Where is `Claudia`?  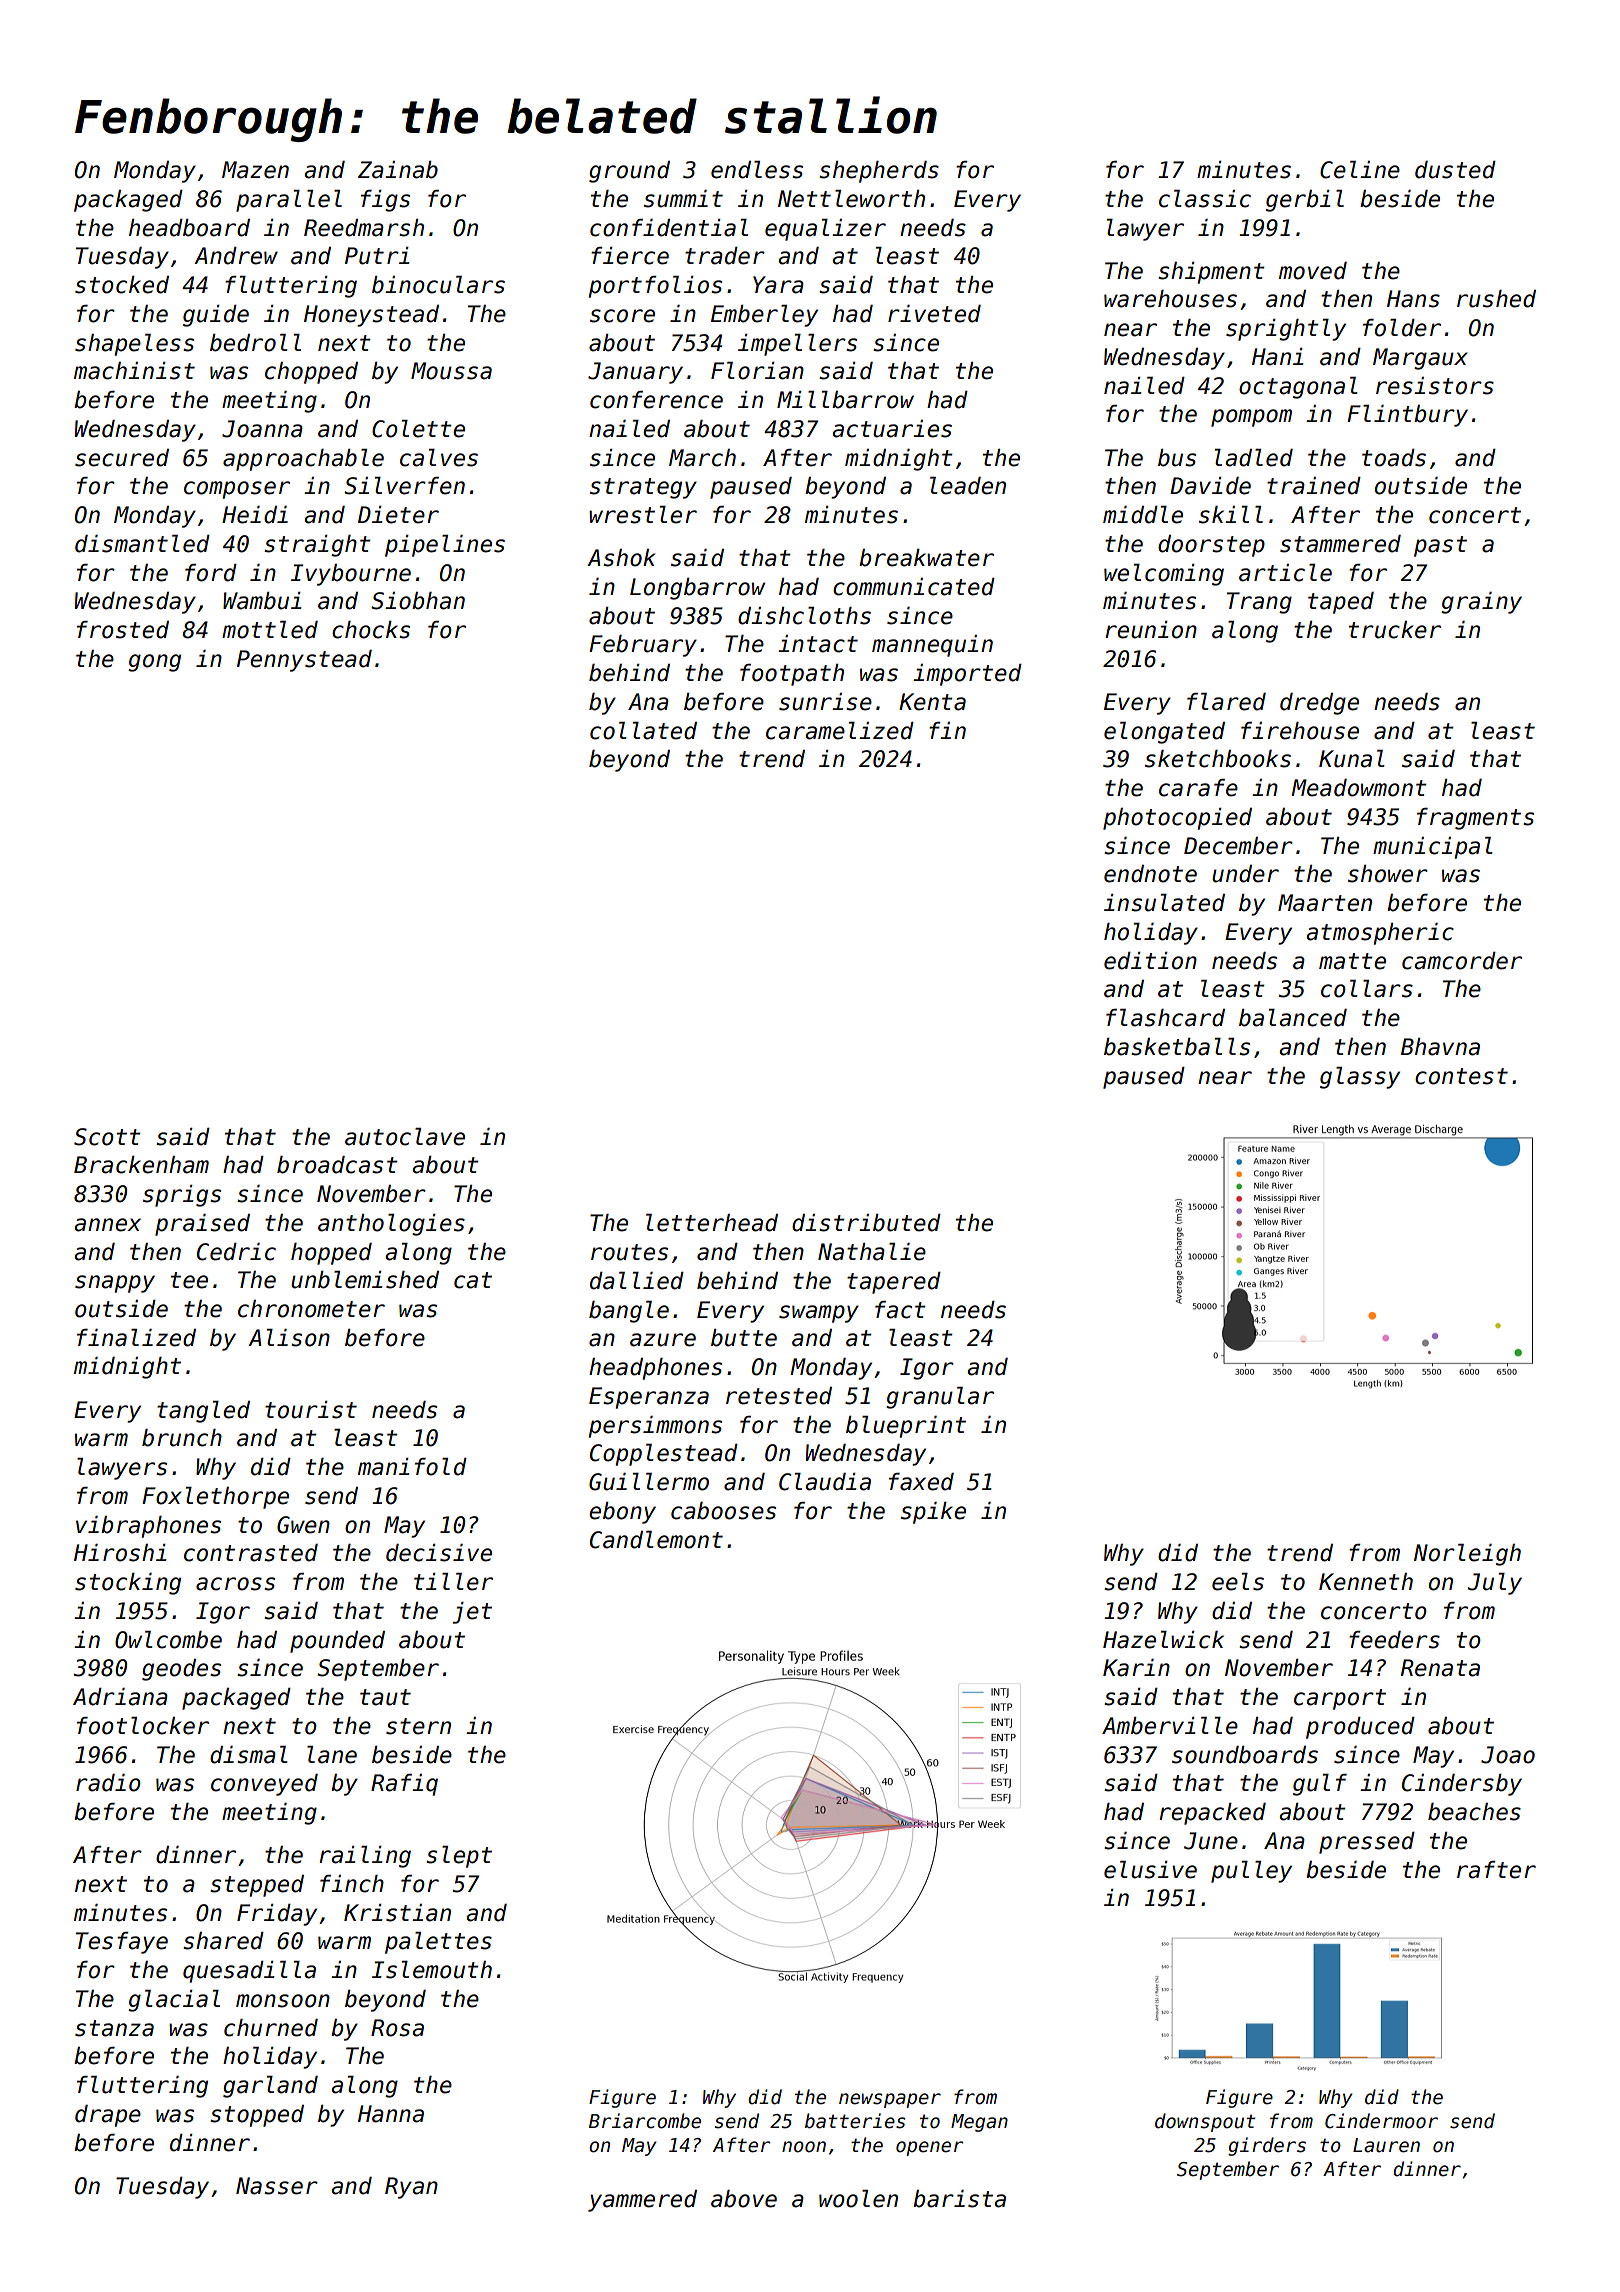
Claudia is located at coordinates (825, 1482).
